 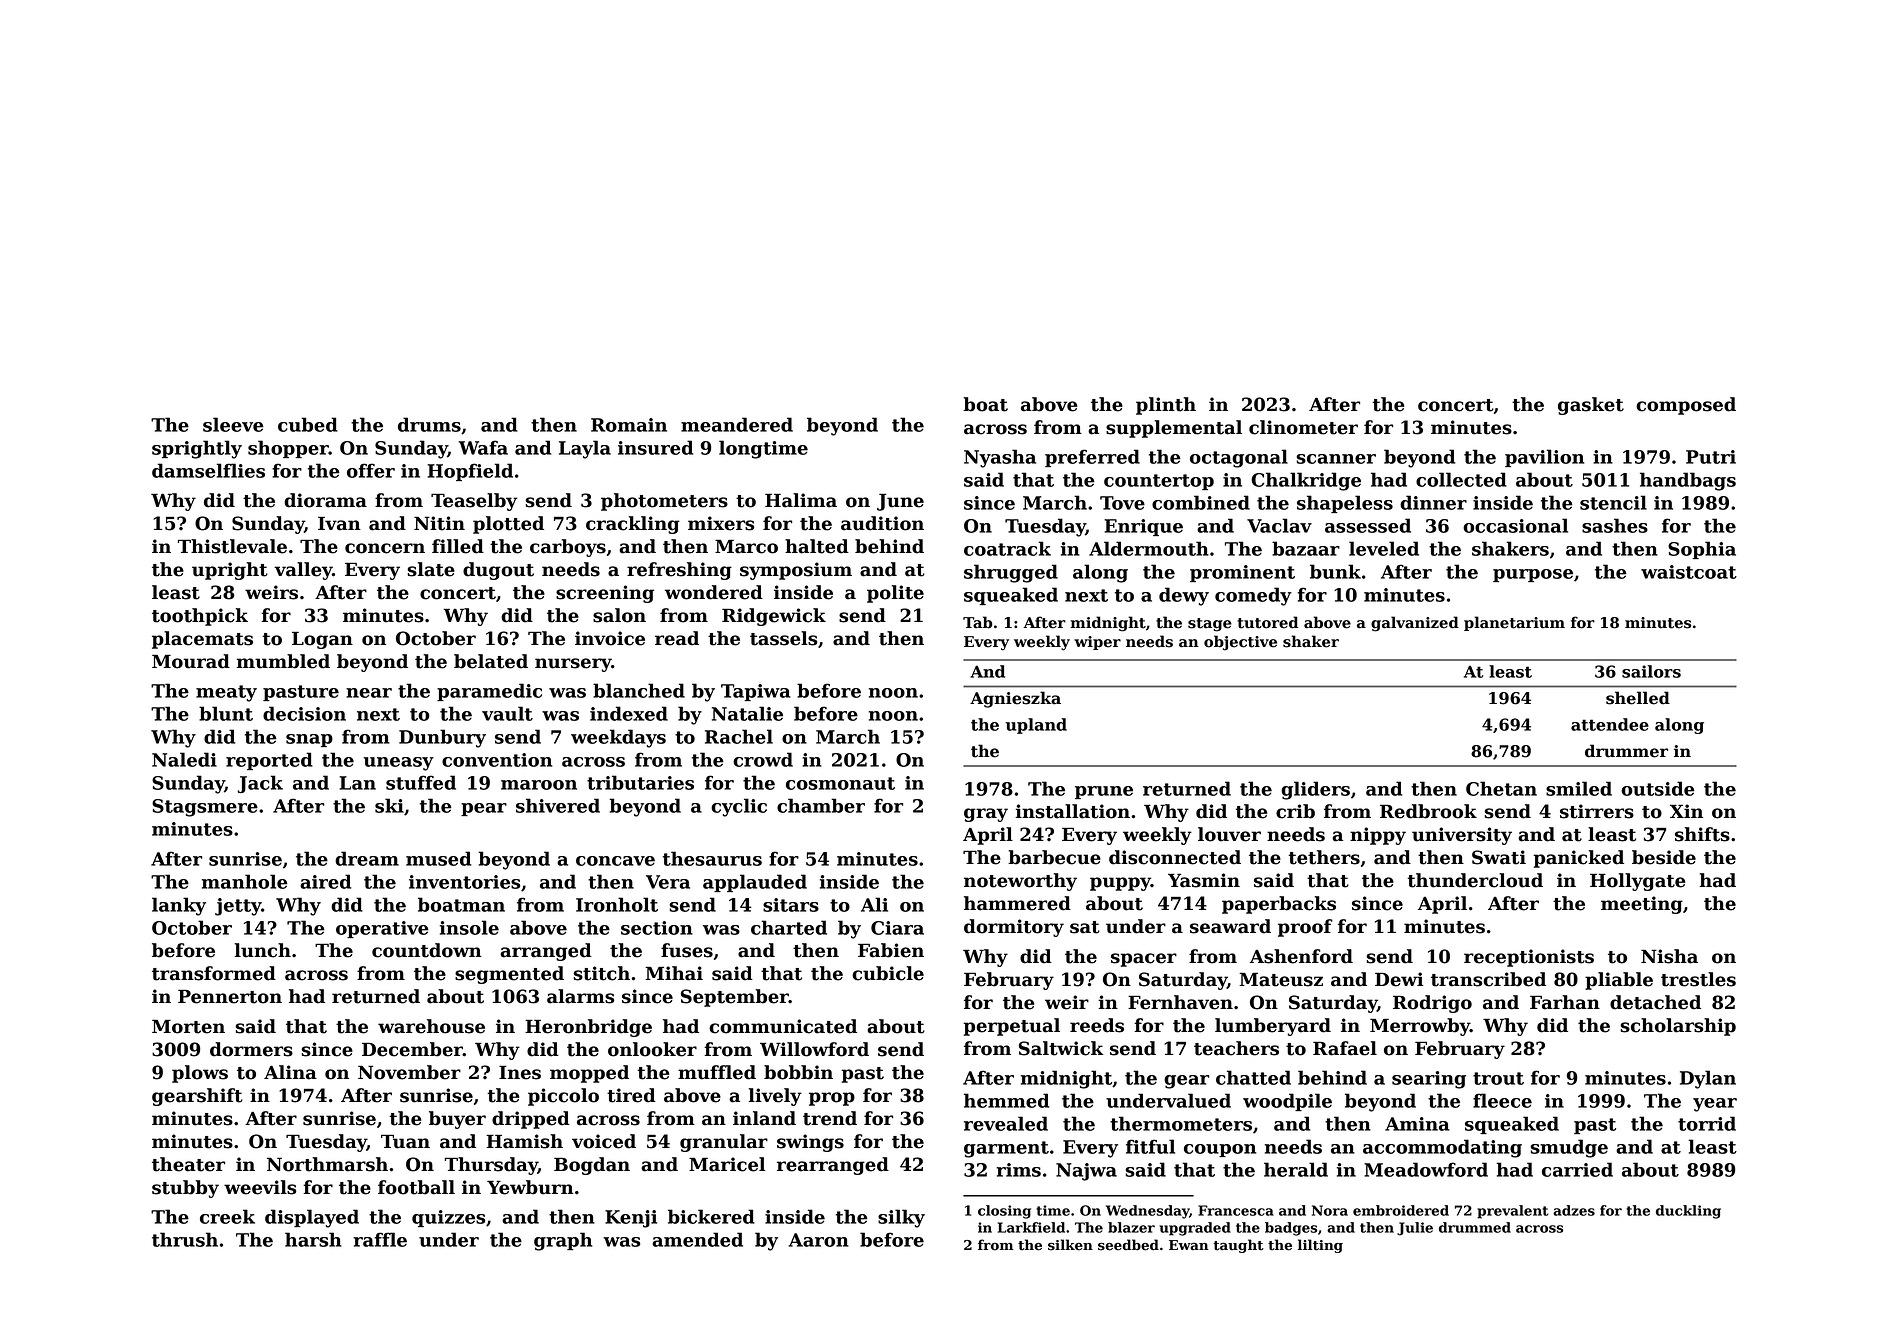 I want to click on Willowford, so click(x=814, y=1049).
